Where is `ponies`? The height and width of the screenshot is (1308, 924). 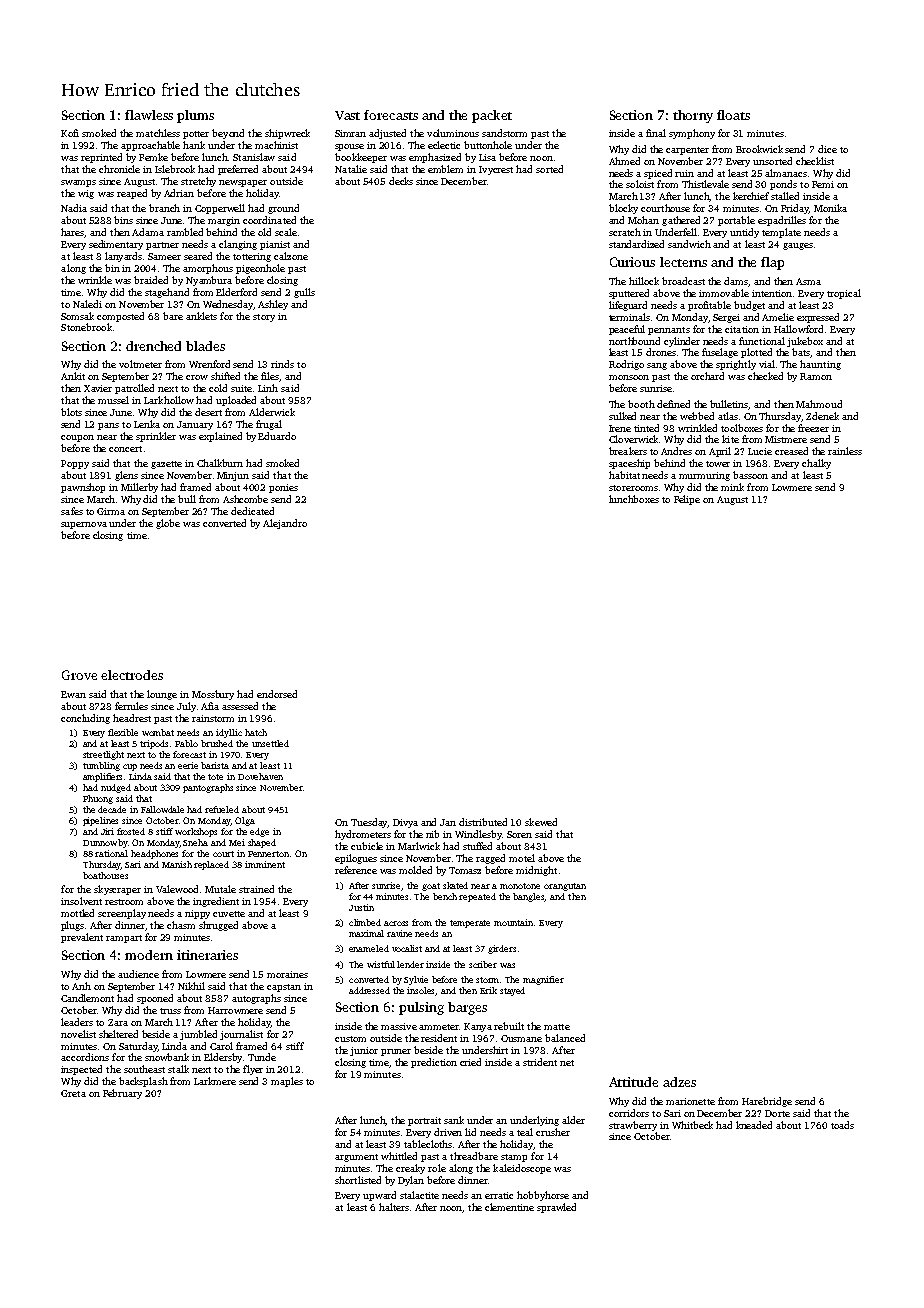 ponies is located at coordinates (283, 488).
